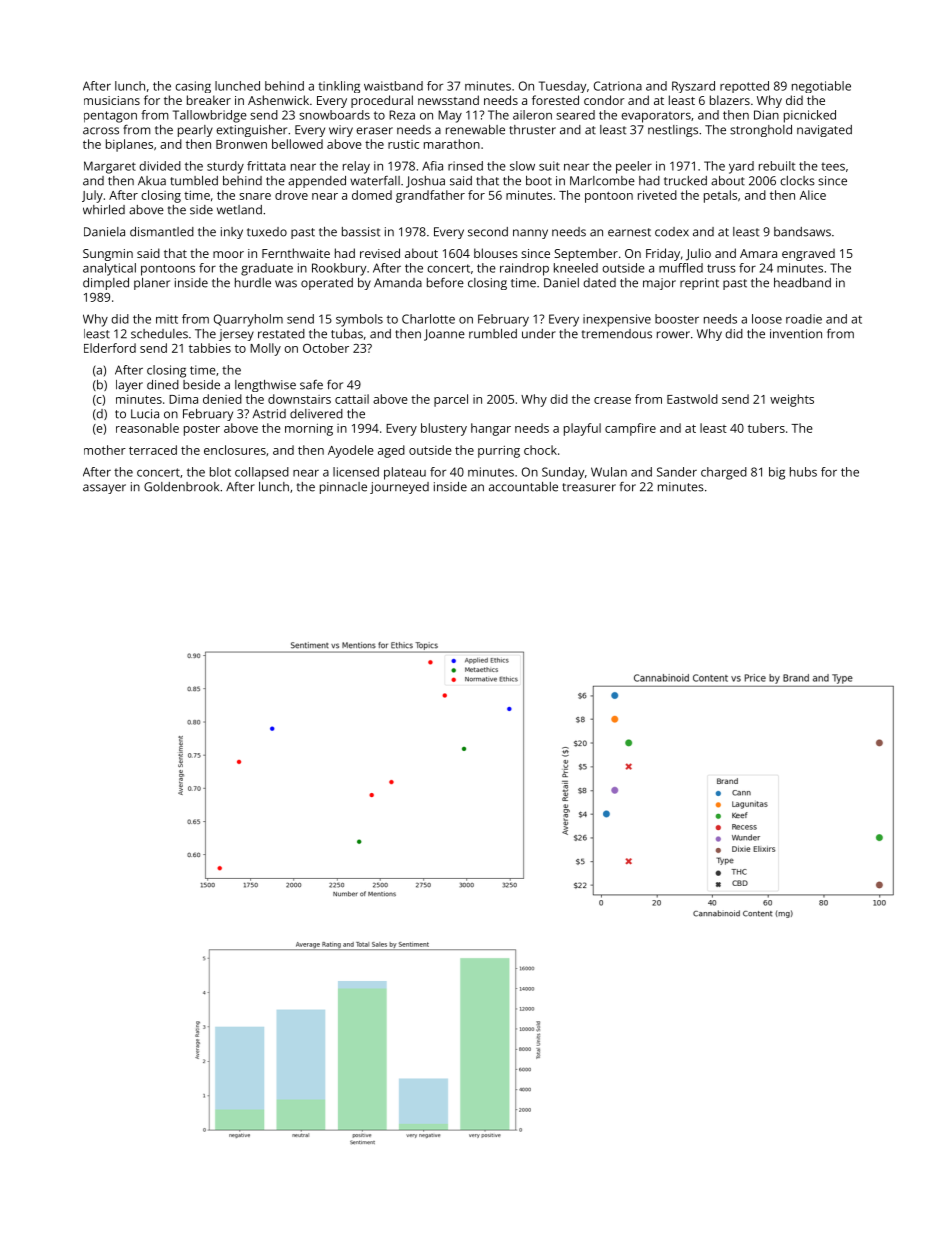  What do you see at coordinates (248, 320) in the screenshot?
I see `Quarryholm` at bounding box center [248, 320].
